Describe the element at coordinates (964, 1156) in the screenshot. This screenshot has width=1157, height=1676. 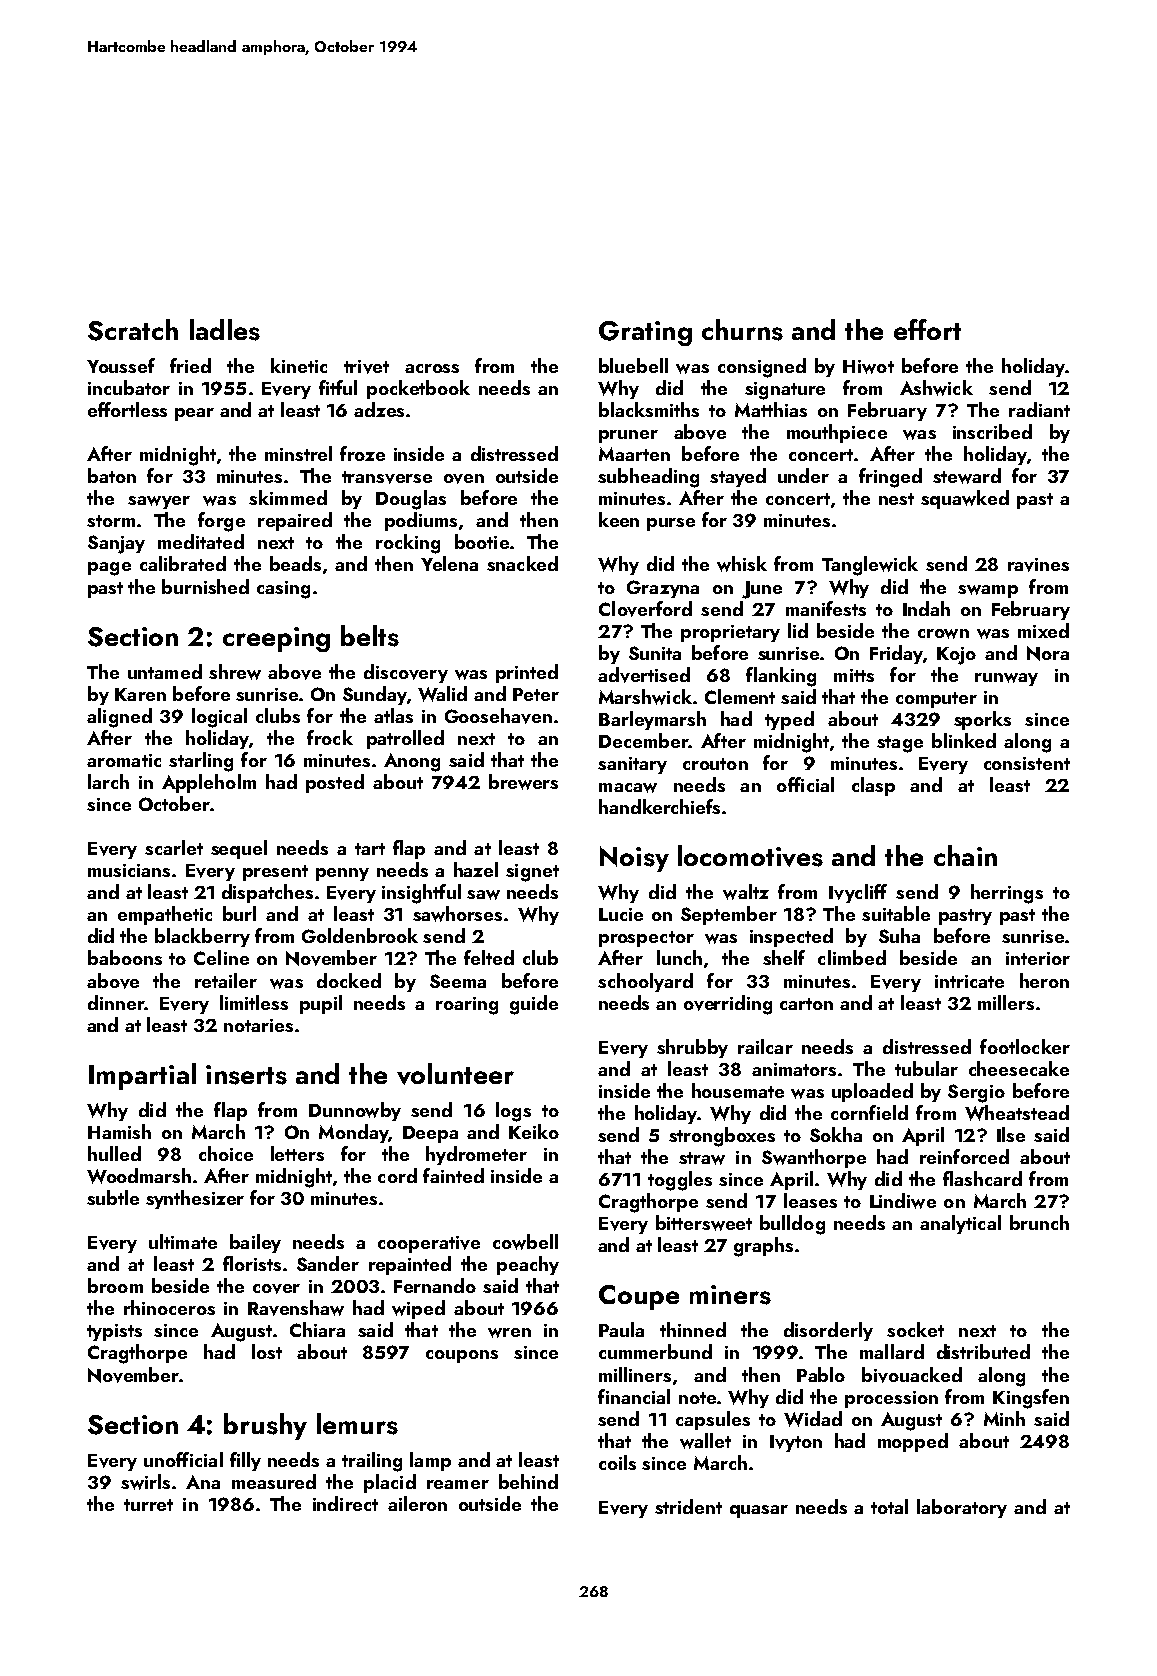
I see `reinforced` at that location.
